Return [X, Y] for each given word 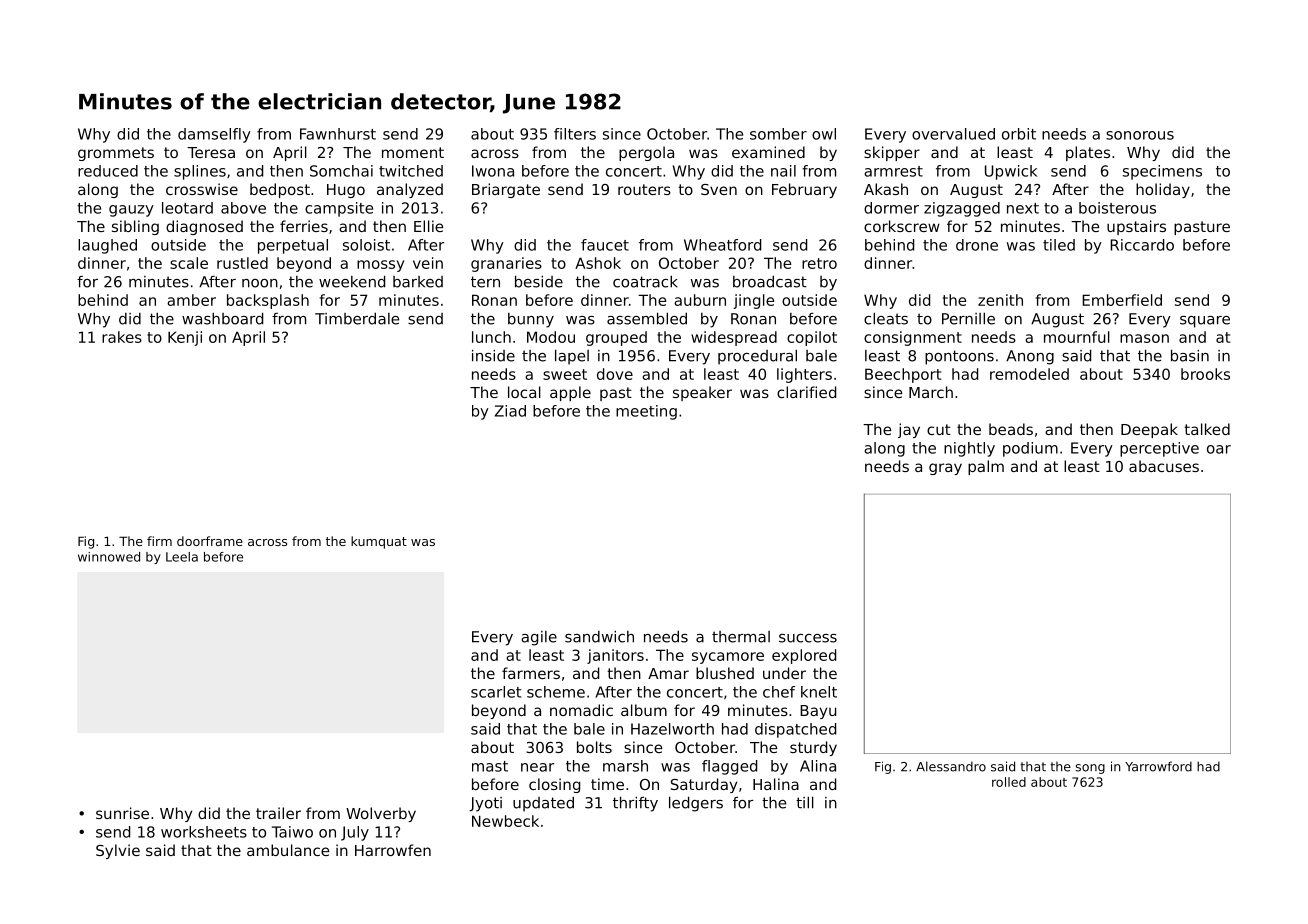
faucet [605, 245]
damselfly [214, 135]
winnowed [109, 557]
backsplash [268, 301]
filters [575, 134]
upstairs [1136, 227]
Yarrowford [1158, 766]
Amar [668, 673]
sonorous [1140, 135]
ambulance [288, 850]
